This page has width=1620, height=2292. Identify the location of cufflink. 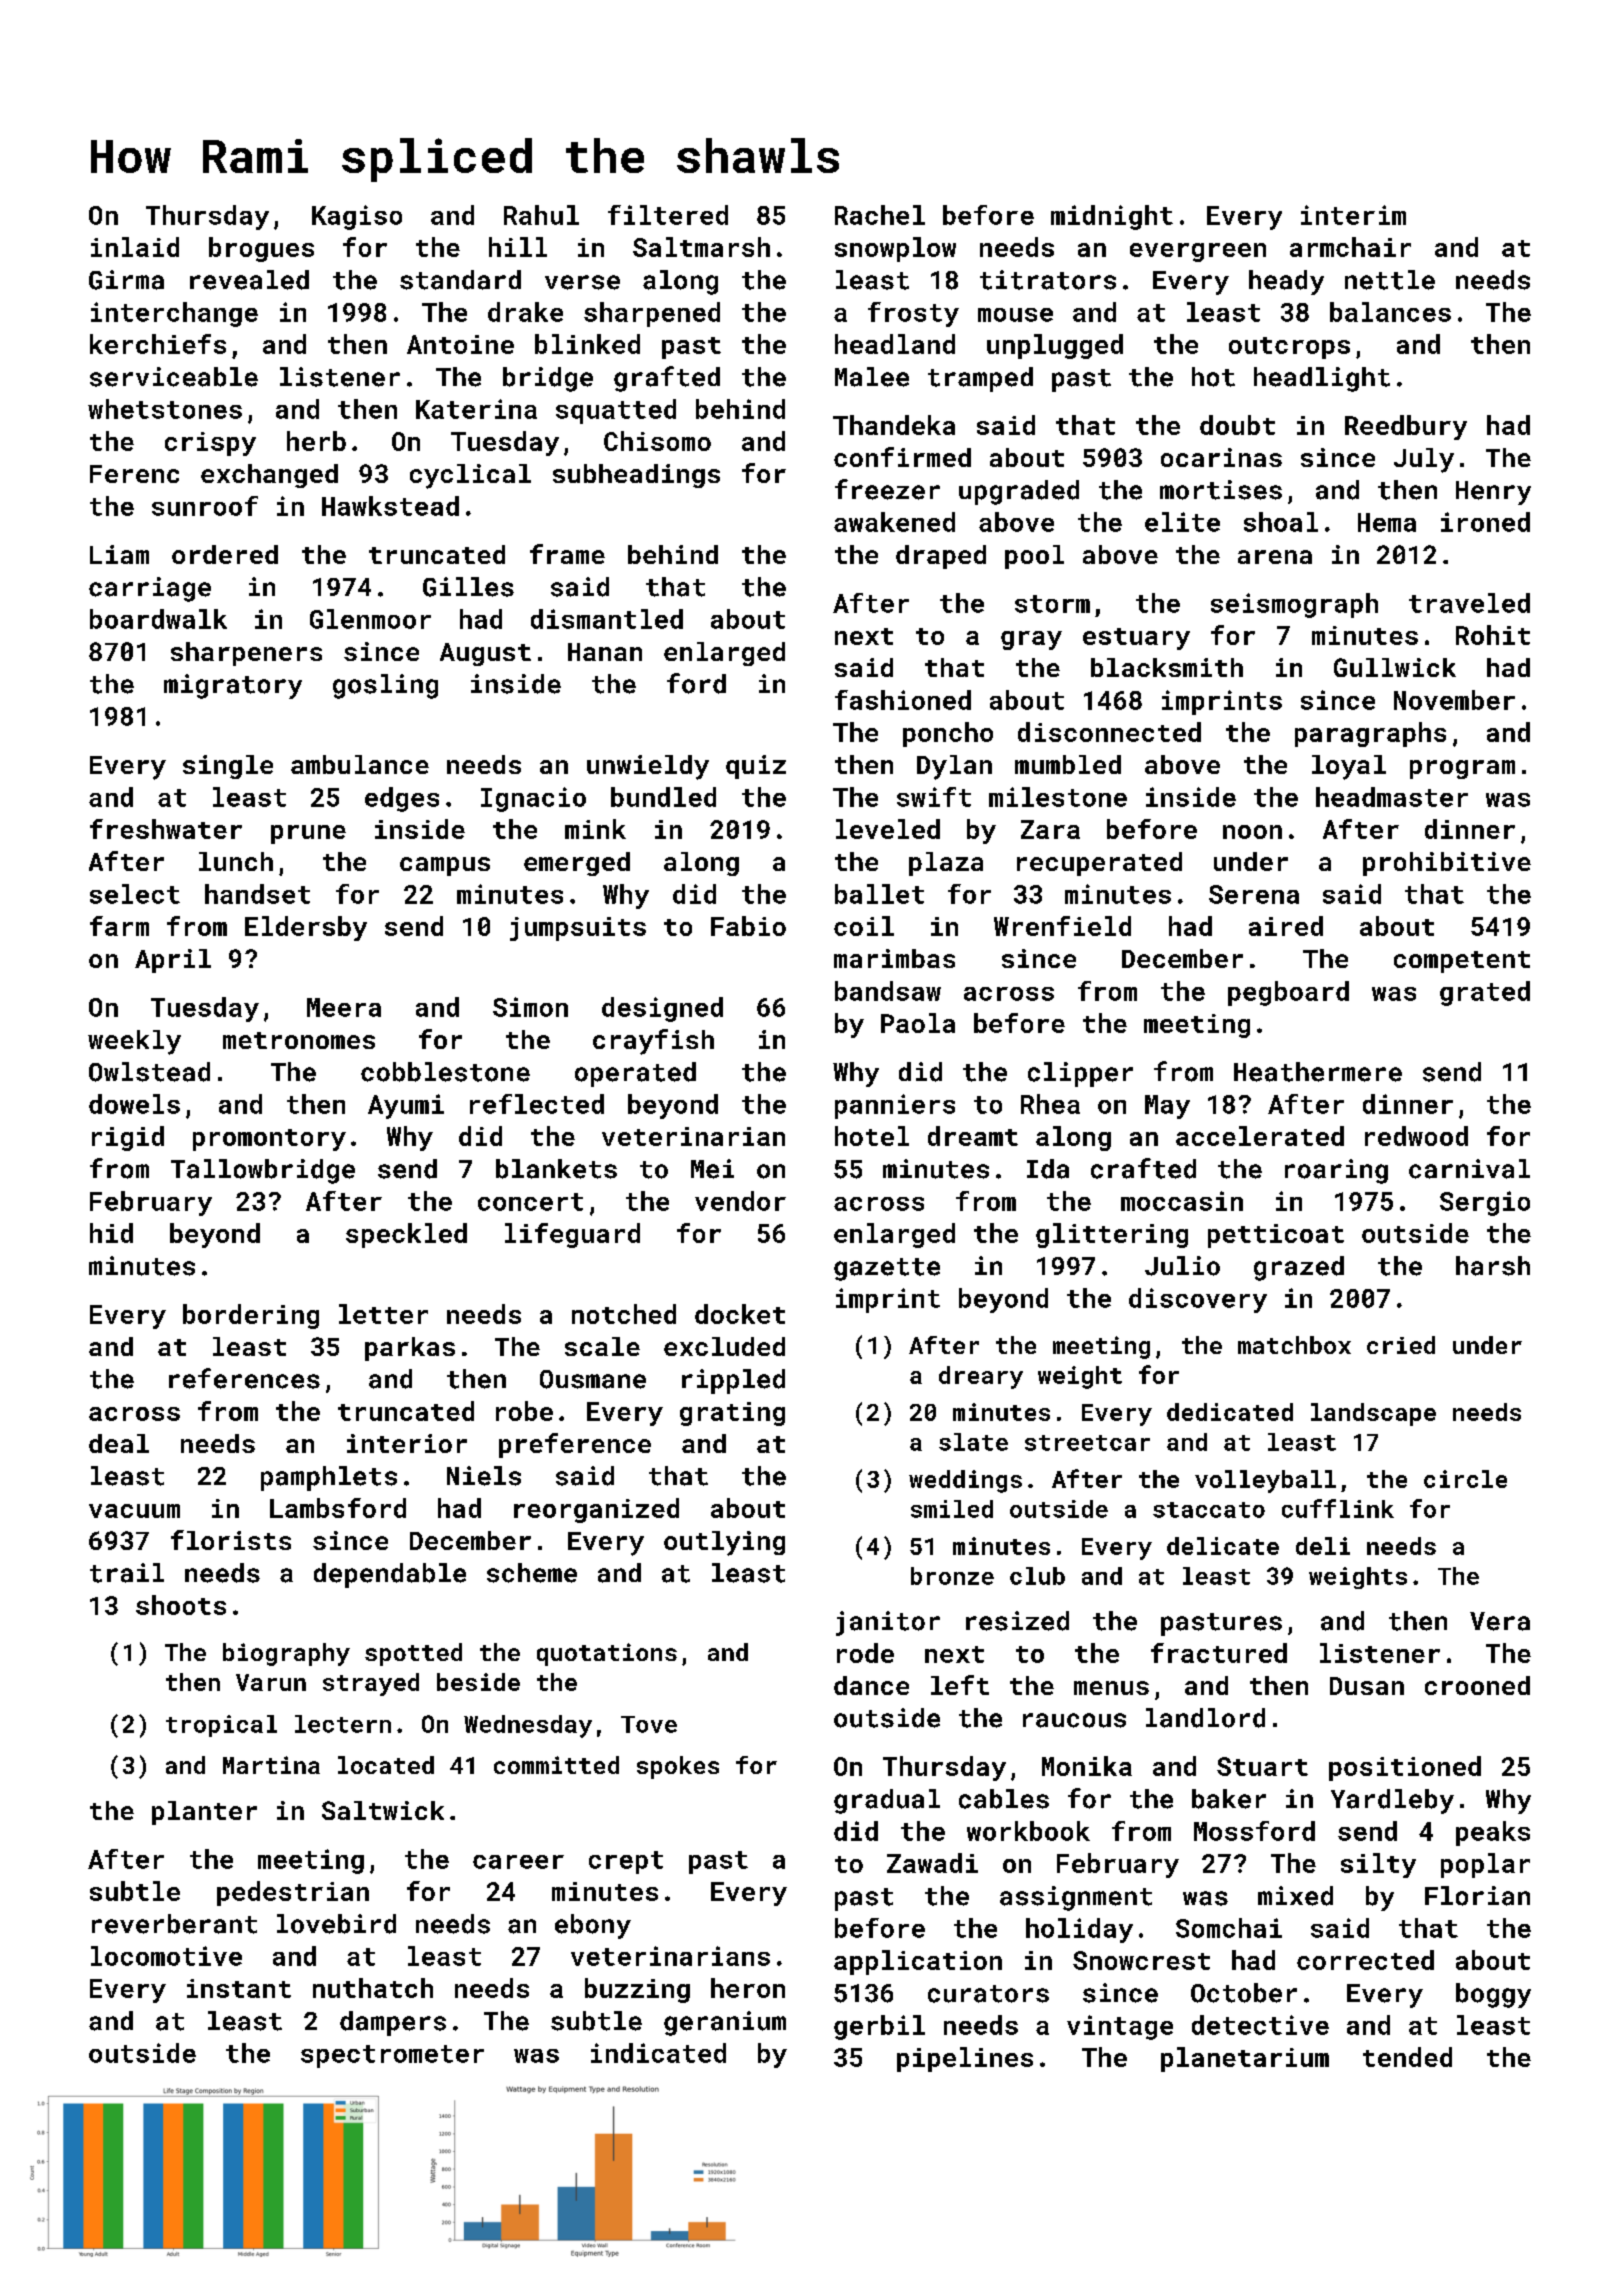
(1338, 1508).
